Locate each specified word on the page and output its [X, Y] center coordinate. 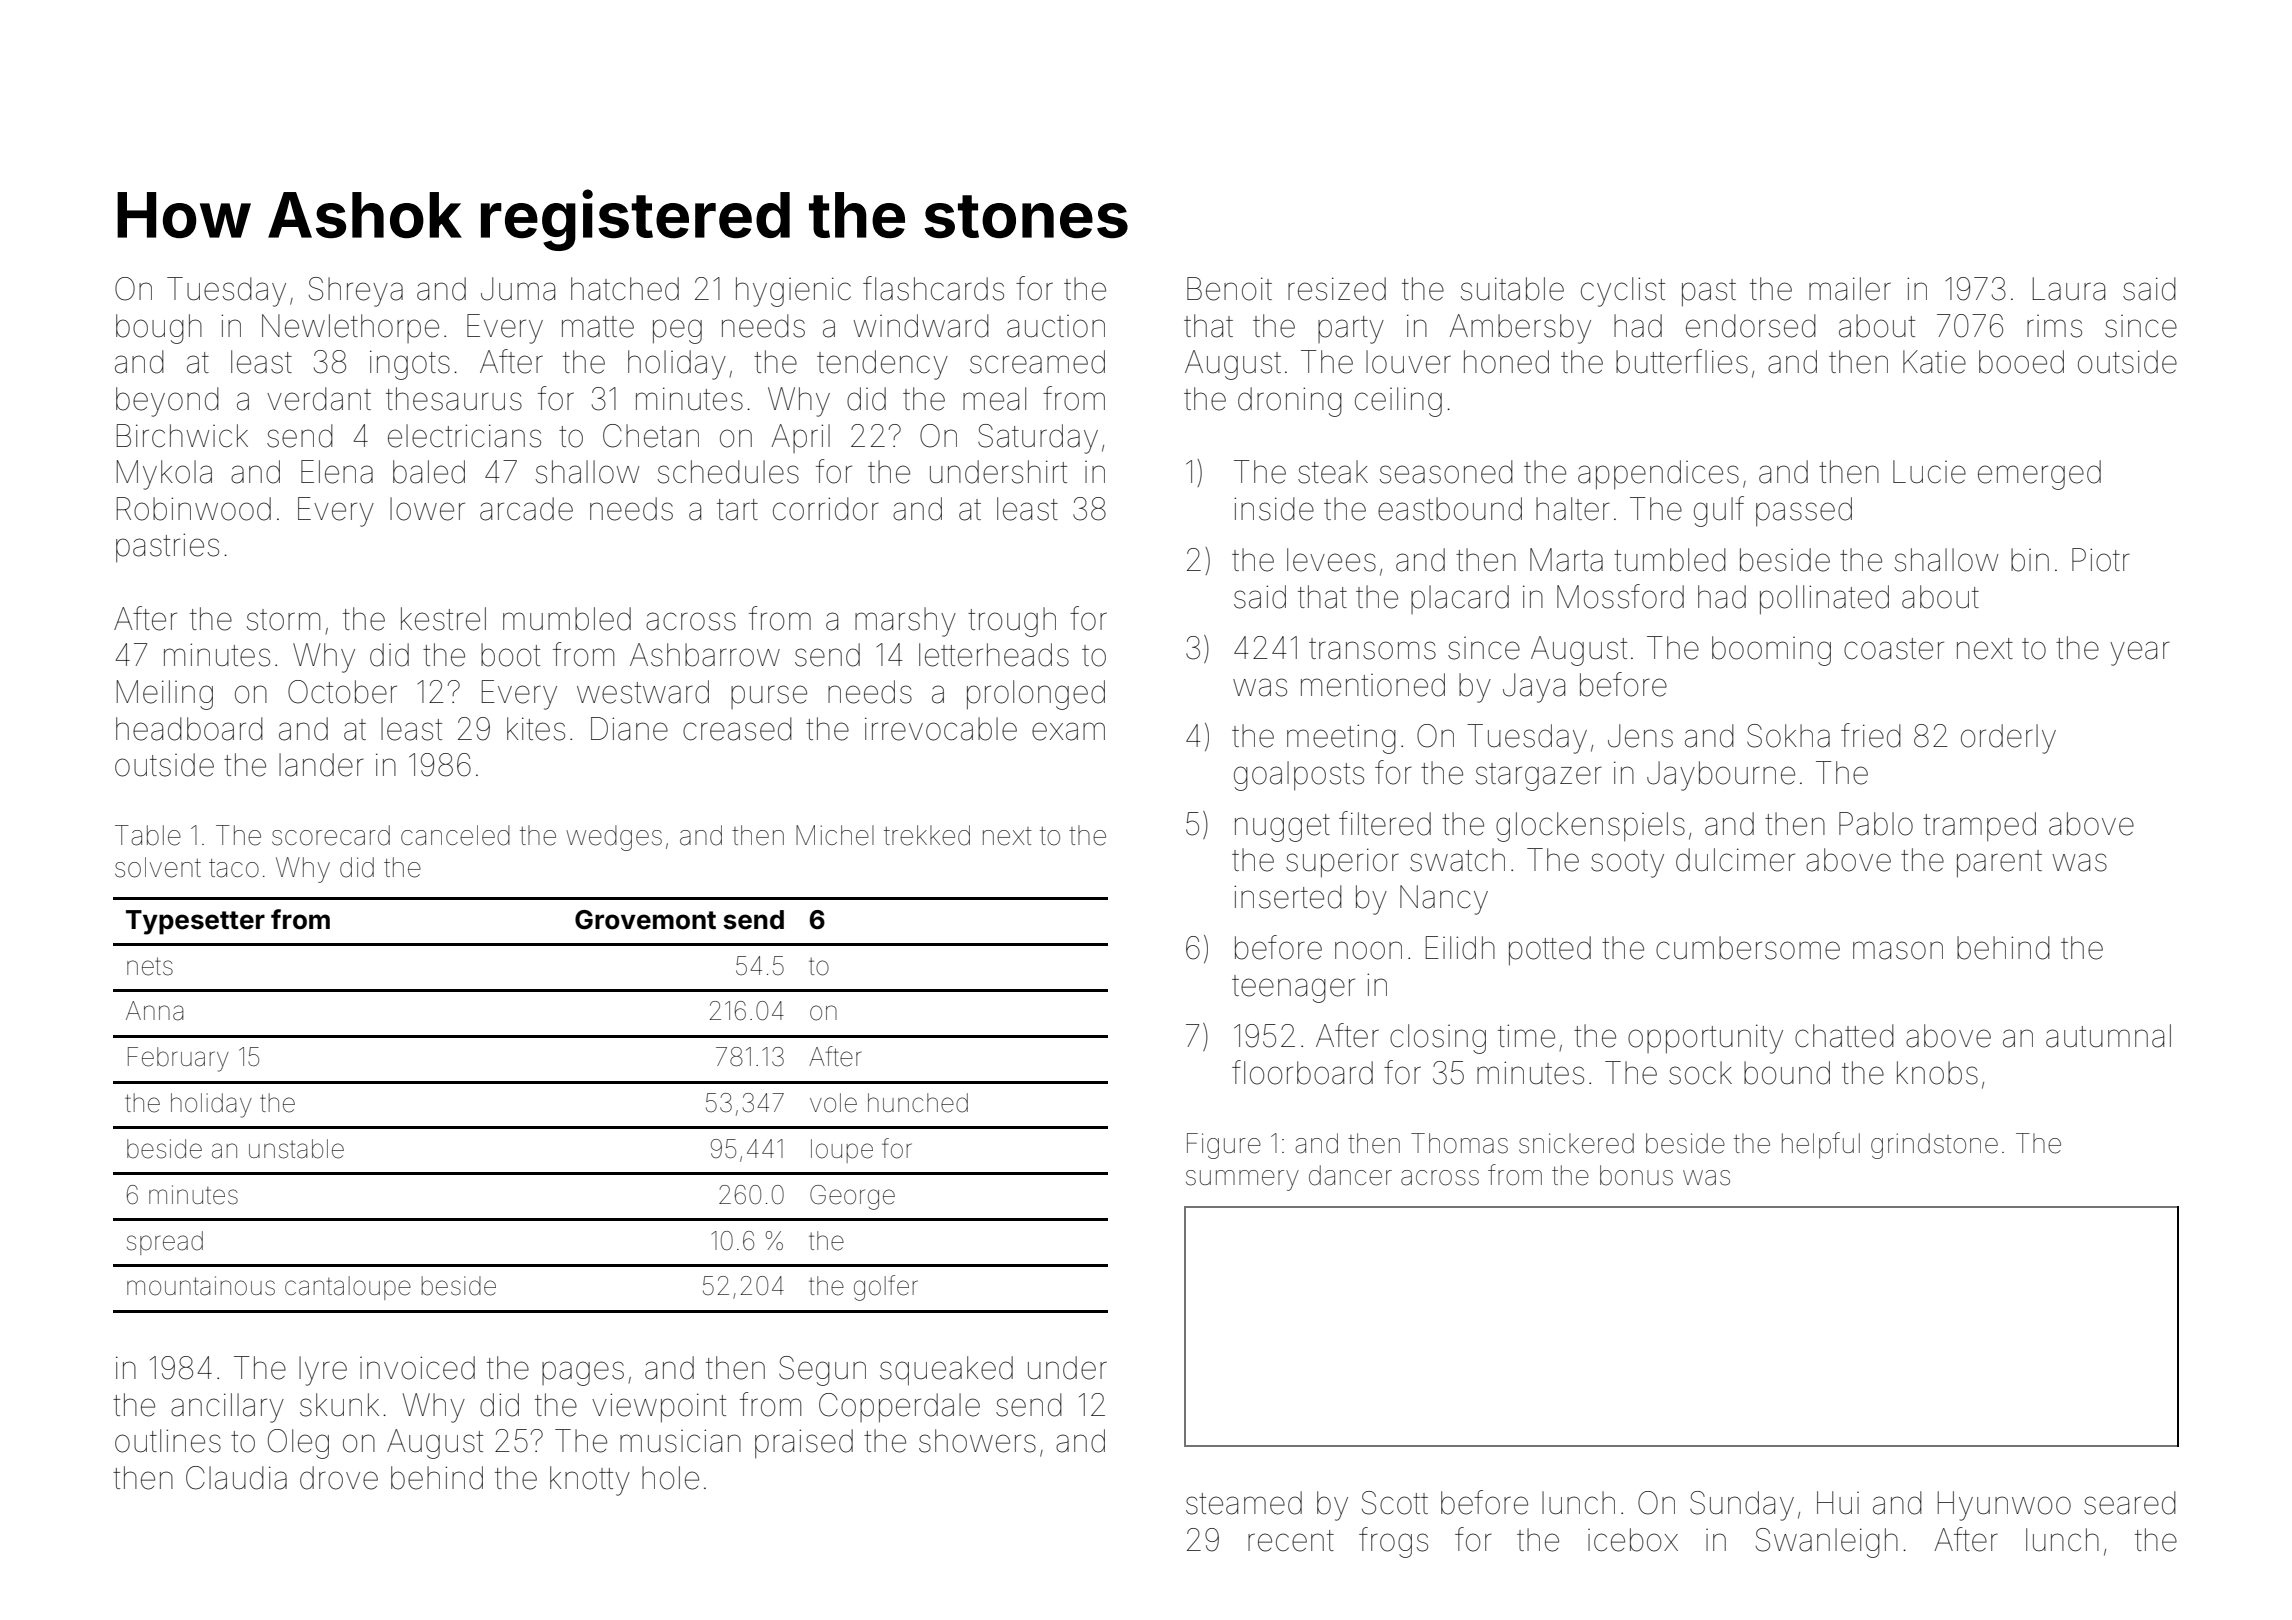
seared [2130, 1503]
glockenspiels [1590, 827]
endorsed [1751, 326]
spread [165, 1243]
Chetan [651, 436]
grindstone [1934, 1146]
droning [1290, 402]
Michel [835, 835]
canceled [455, 835]
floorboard [1302, 1072]
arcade [526, 509]
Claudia [236, 1478]
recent [1291, 1541]
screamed [1037, 362]
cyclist [1623, 292]
